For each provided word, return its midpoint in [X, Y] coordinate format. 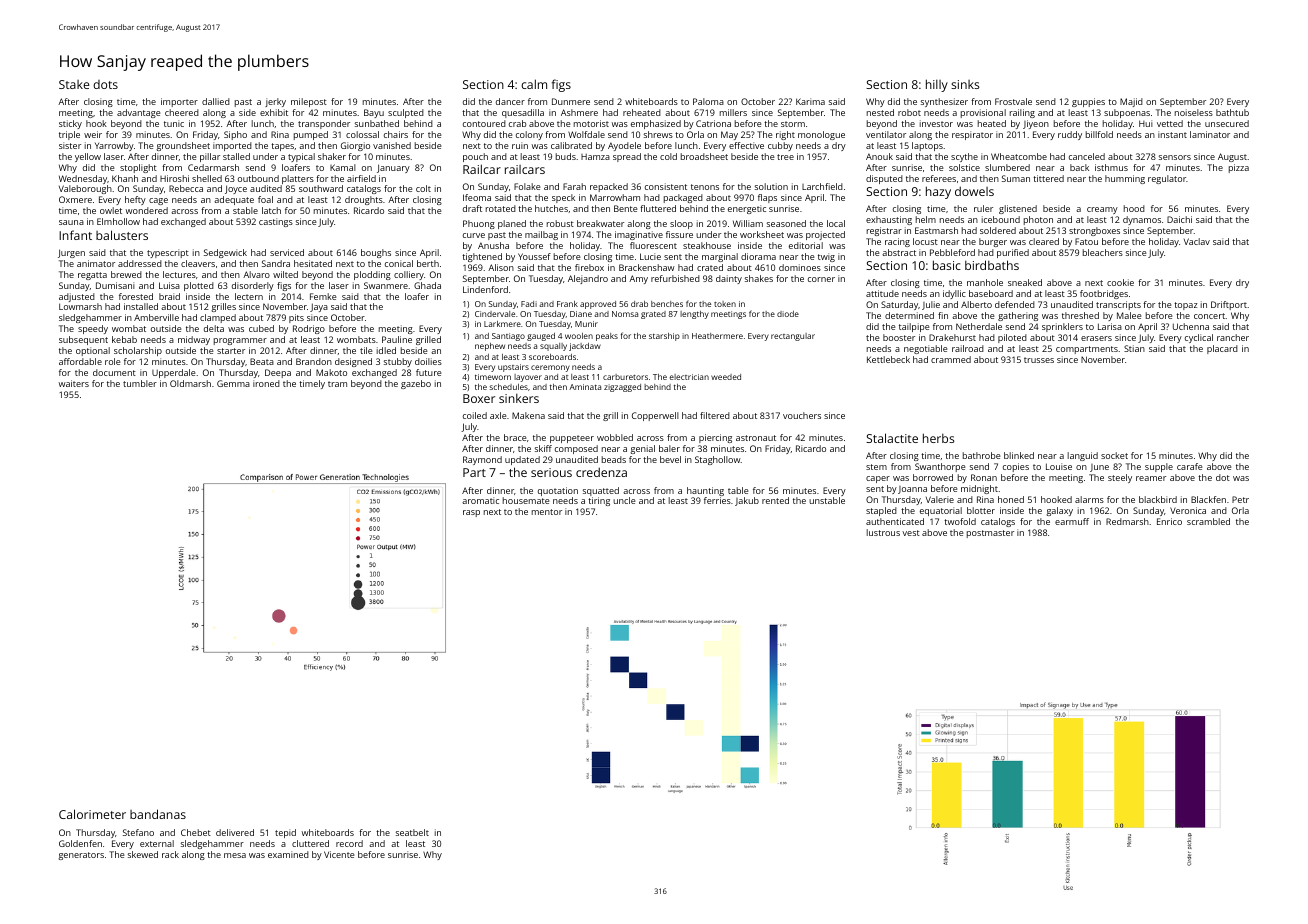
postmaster [990, 534]
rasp [471, 513]
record [349, 843]
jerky [275, 102]
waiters [74, 383]
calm [534, 84]
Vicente [339, 854]
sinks [965, 84]
